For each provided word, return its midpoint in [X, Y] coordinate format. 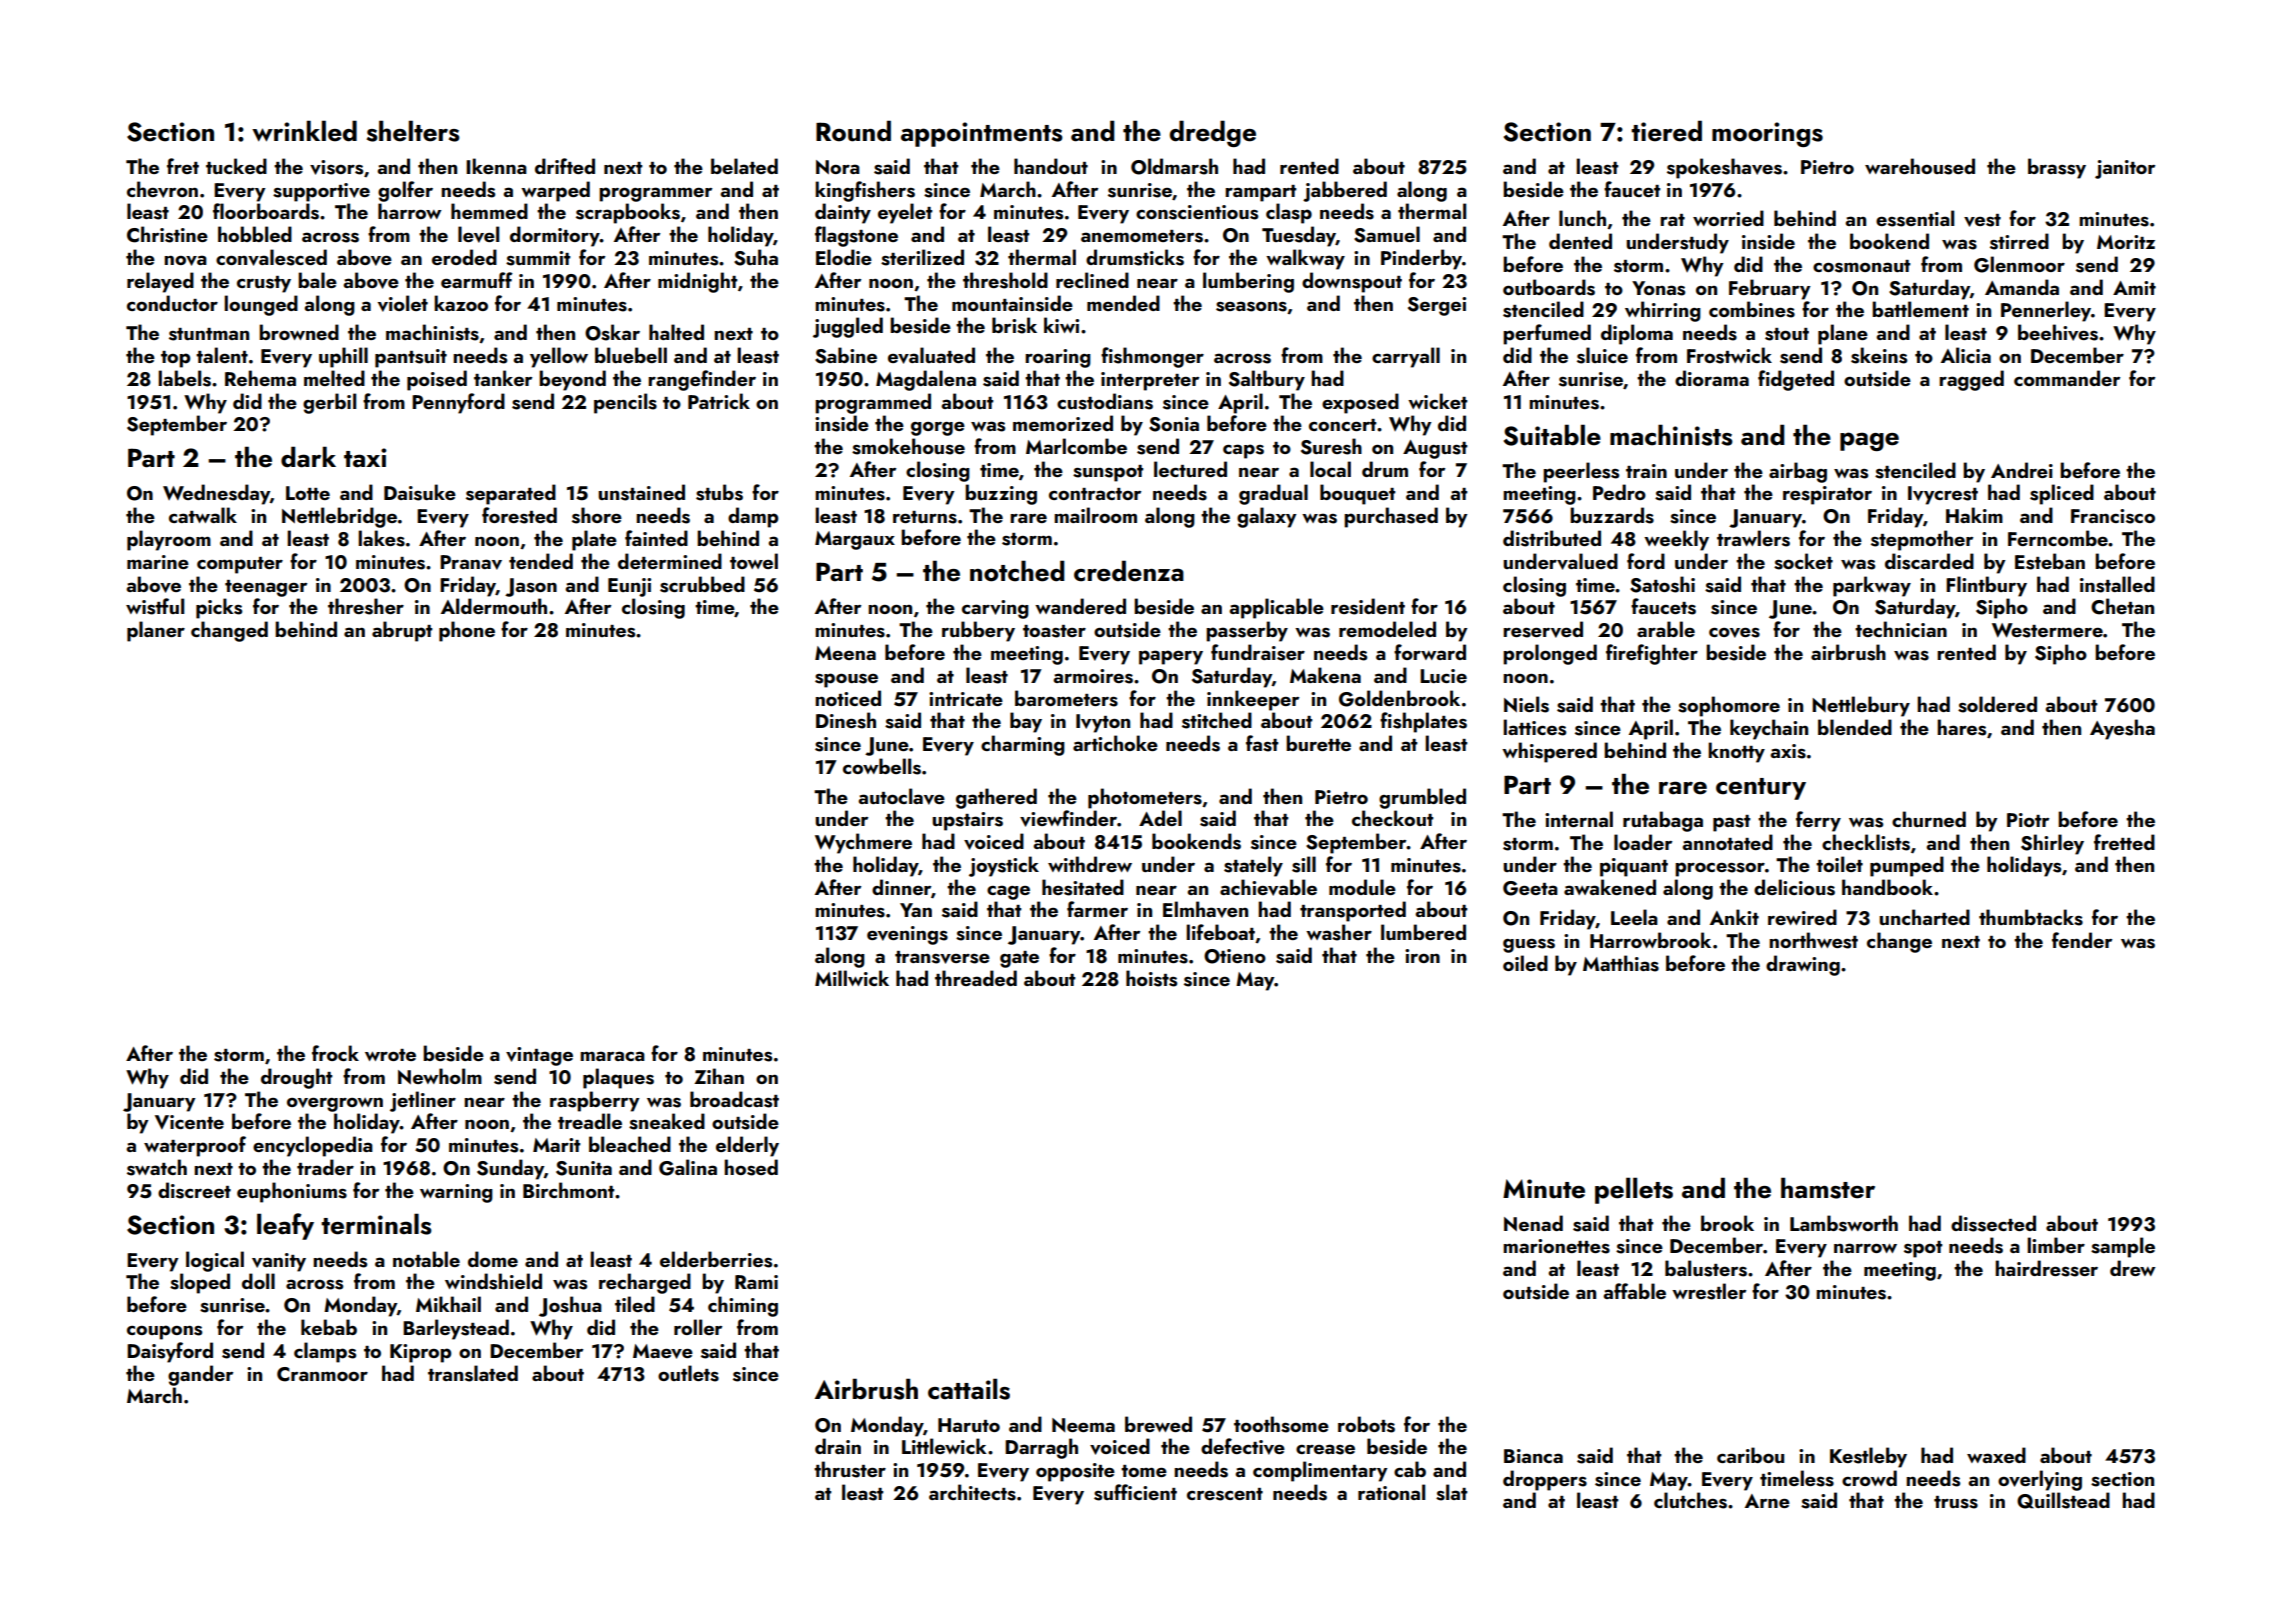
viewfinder [1068, 818]
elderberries [716, 1259]
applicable [1276, 608]
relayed [160, 282]
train [1646, 471]
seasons [1251, 306]
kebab [329, 1327]
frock [335, 1053]
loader [1643, 842]
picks [219, 608]
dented [1580, 241]
